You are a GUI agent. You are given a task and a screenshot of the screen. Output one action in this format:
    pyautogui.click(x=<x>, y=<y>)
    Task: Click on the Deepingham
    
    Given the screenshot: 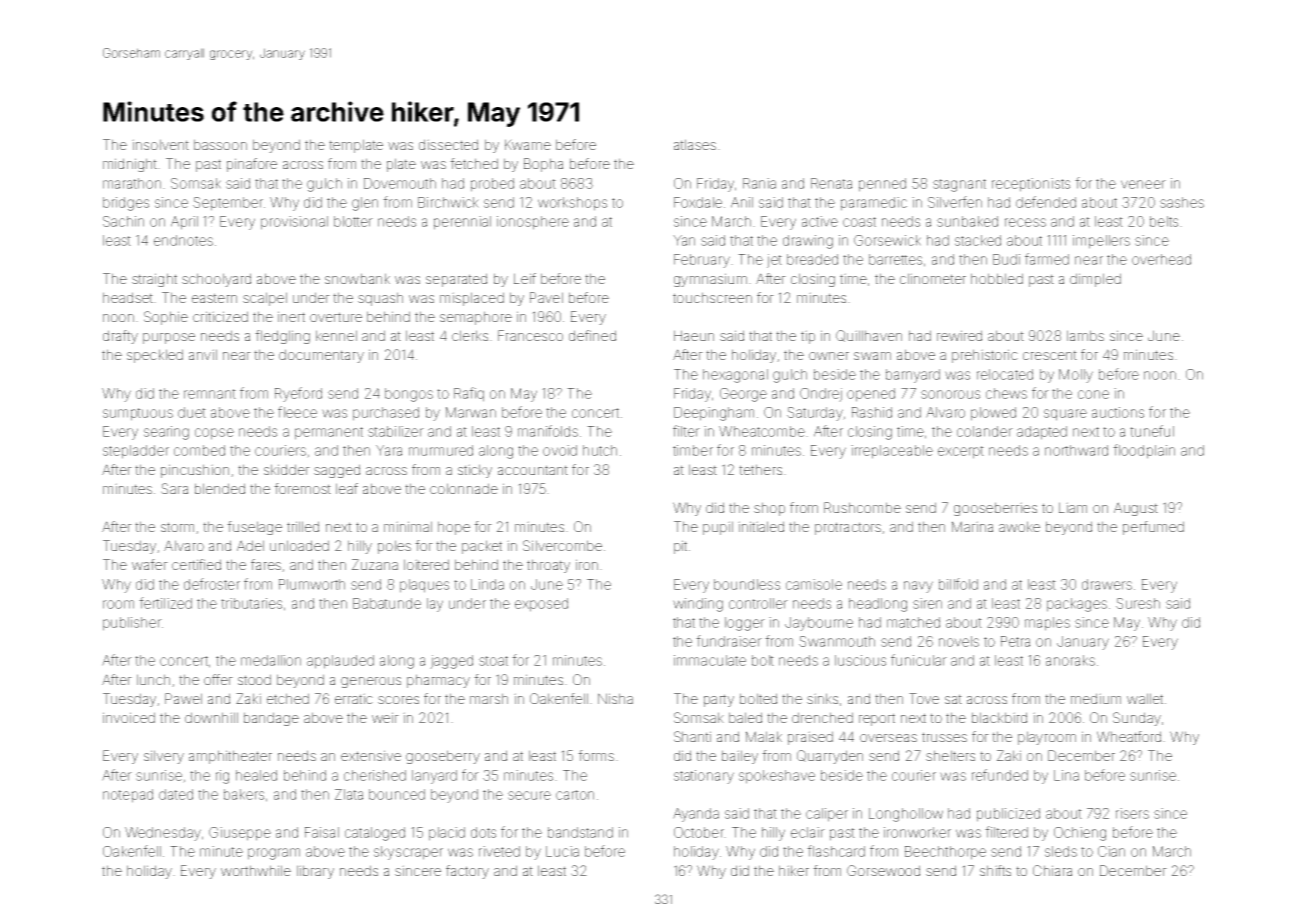 What is the action you would take?
    pyautogui.click(x=714, y=414)
